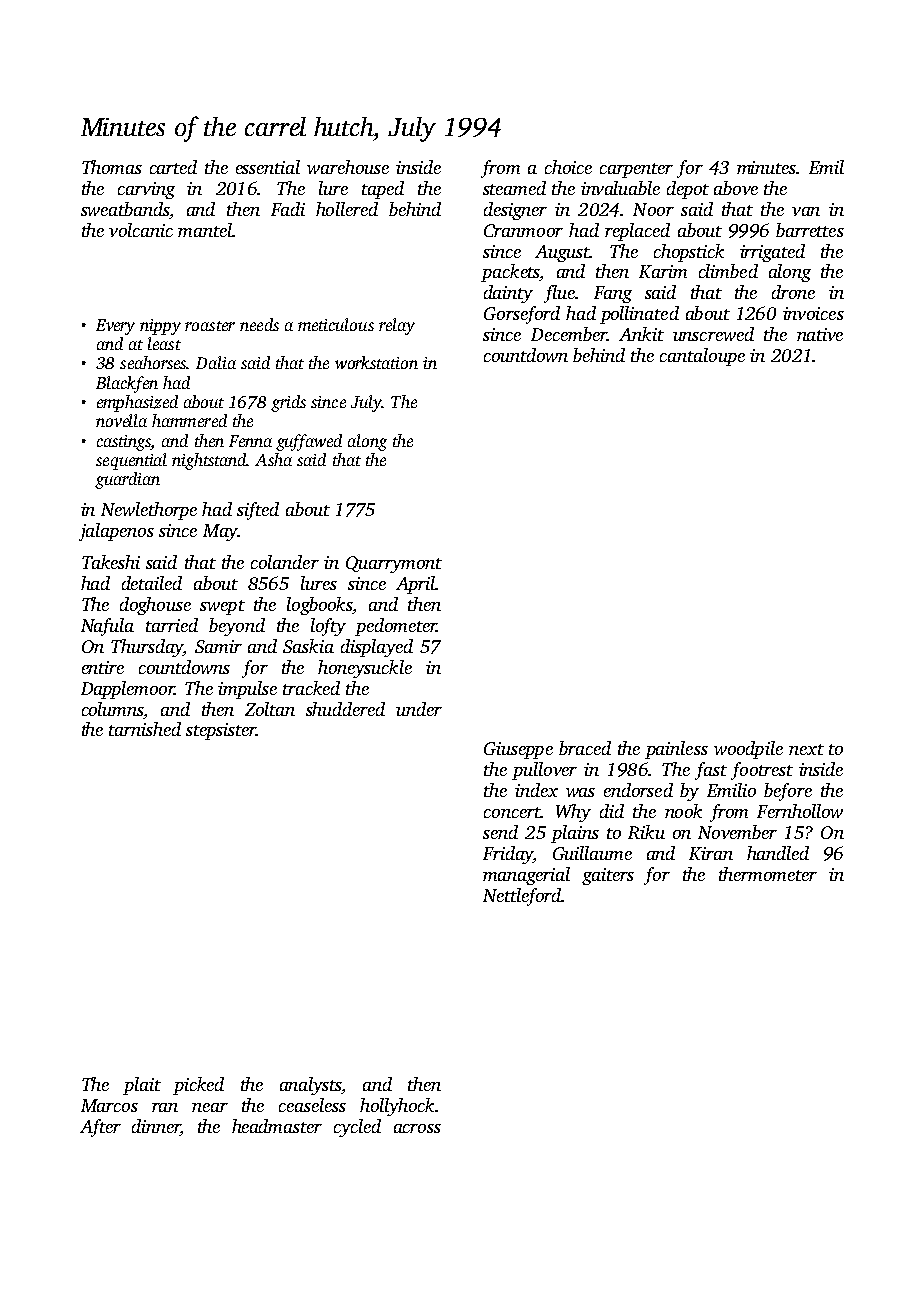  I want to click on roaster, so click(210, 326).
